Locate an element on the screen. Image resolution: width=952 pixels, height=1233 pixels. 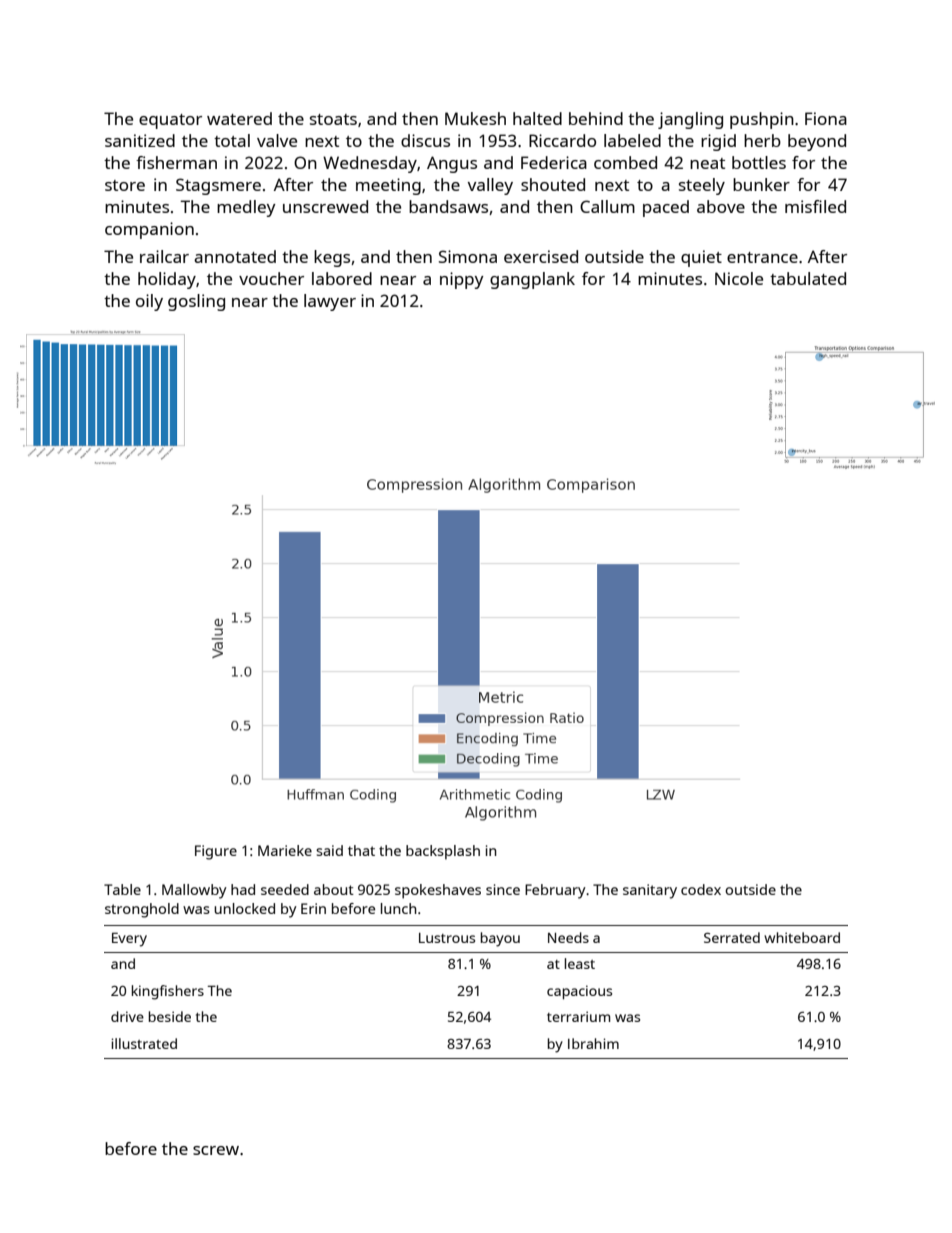
illustrated is located at coordinates (144, 1043).
